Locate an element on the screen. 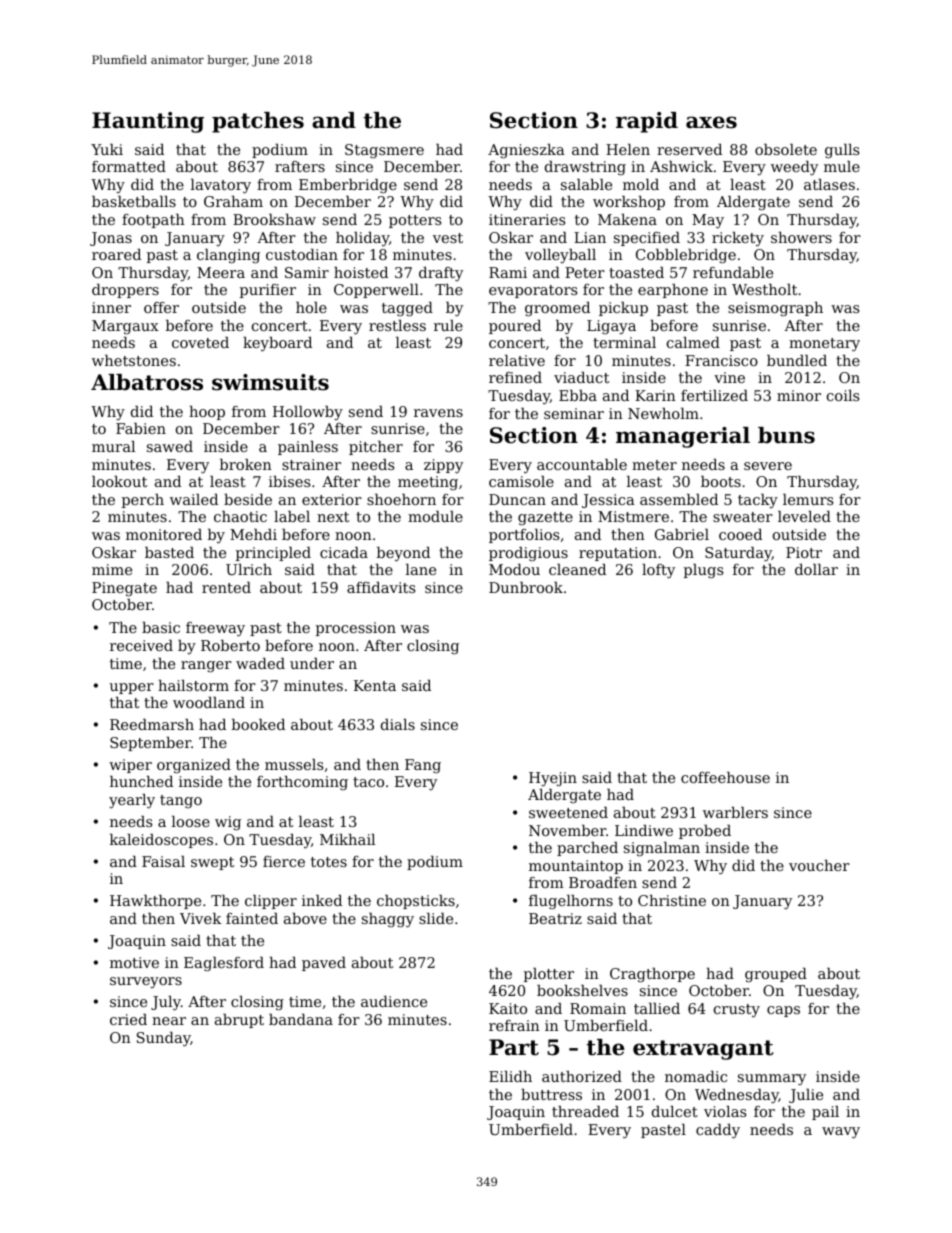  Brookshaw is located at coordinates (274, 219).
